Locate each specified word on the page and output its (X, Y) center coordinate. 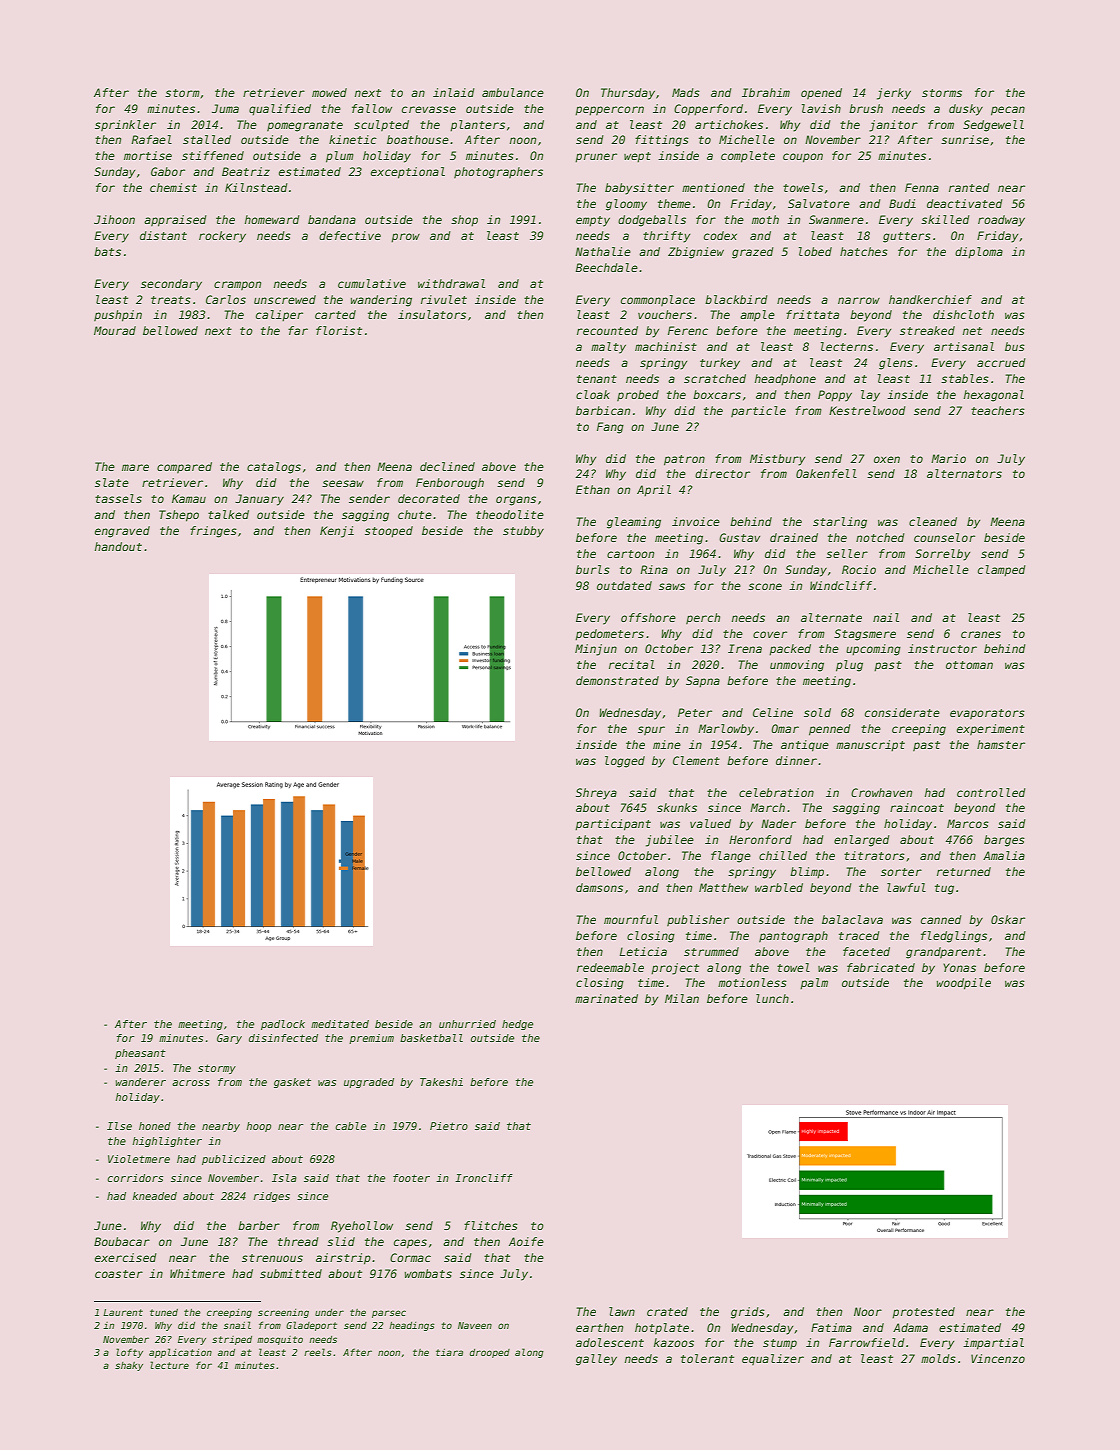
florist (339, 330)
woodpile (964, 984)
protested (923, 1313)
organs (516, 501)
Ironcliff (484, 1178)
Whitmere (197, 1273)
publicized (234, 1160)
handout (118, 546)
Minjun (596, 650)
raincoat (917, 807)
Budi (902, 203)
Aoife (526, 1241)
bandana (332, 219)
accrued (1001, 362)
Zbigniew (696, 253)
